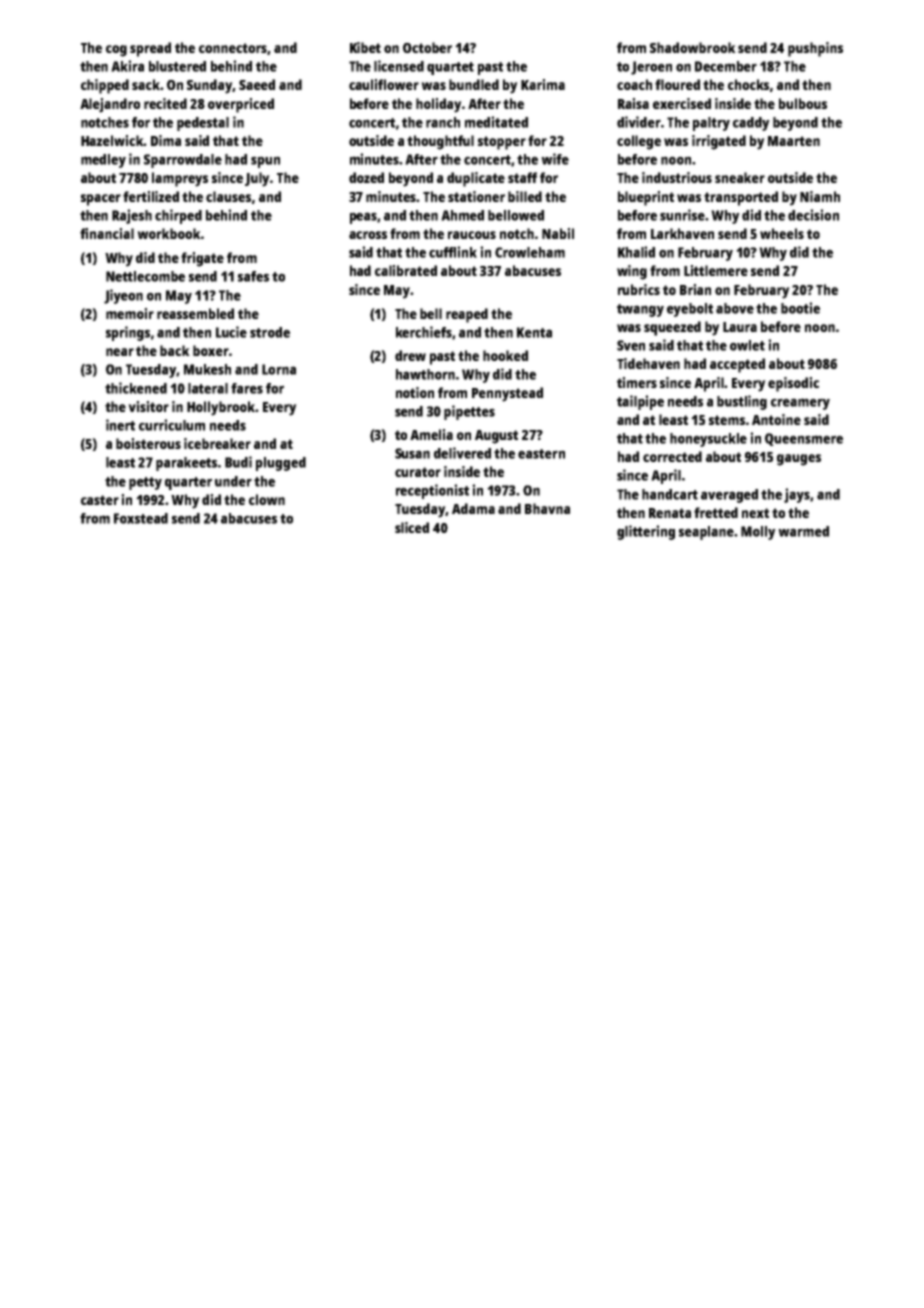  Describe the element at coordinates (800, 308) in the page. I see `bootie` at that location.
